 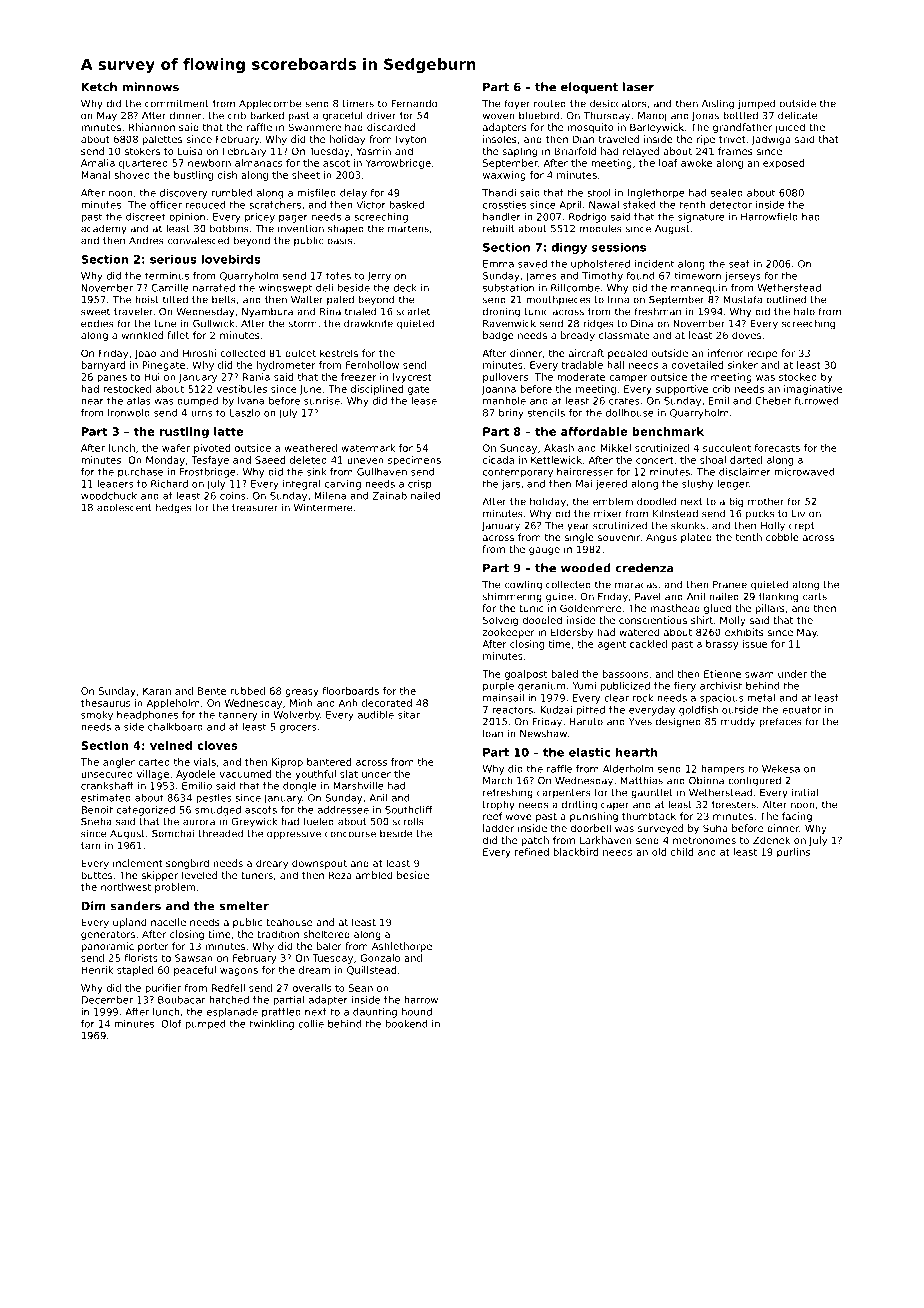 What do you see at coordinates (183, 194) in the page?
I see `discovery` at bounding box center [183, 194].
